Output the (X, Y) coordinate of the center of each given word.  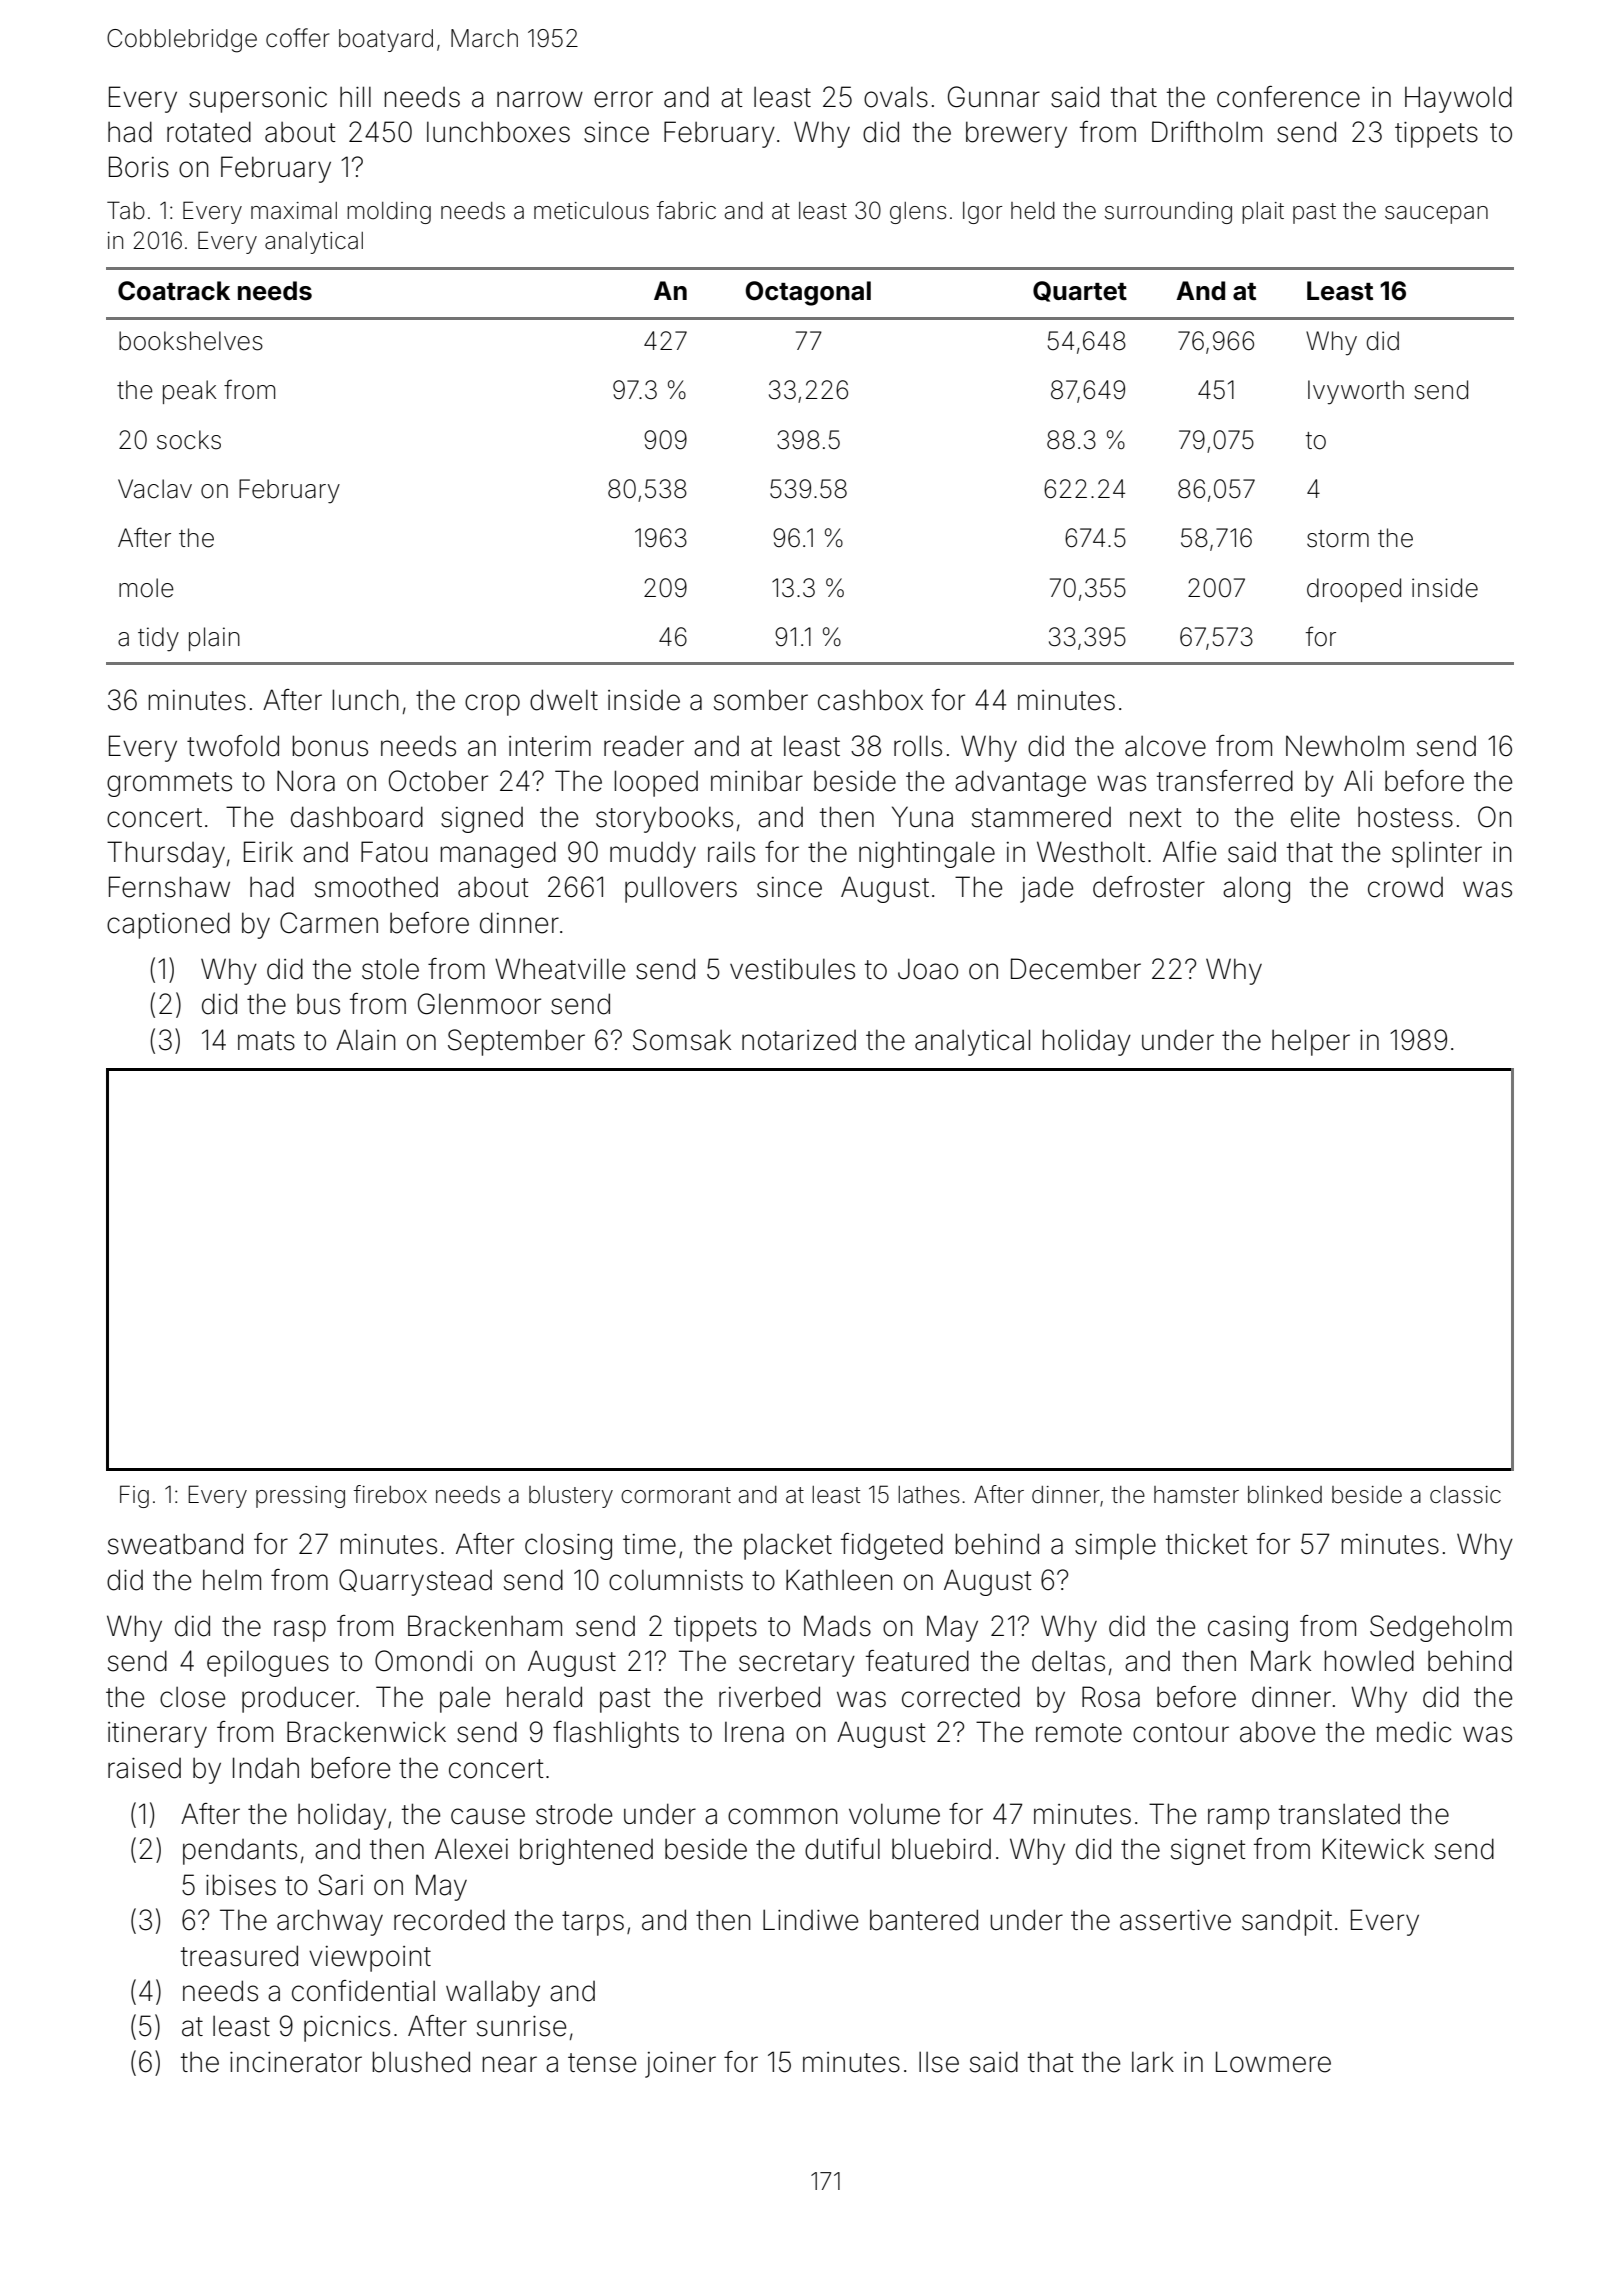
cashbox (870, 700)
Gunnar (994, 97)
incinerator (296, 2062)
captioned (168, 925)
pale (465, 1699)
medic (1414, 1732)
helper (1311, 1042)
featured (917, 1661)
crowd (1405, 887)
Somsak (682, 1040)
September (516, 1042)
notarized (799, 1040)
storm (1338, 539)
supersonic (258, 100)
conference (1288, 97)
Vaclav (155, 489)
